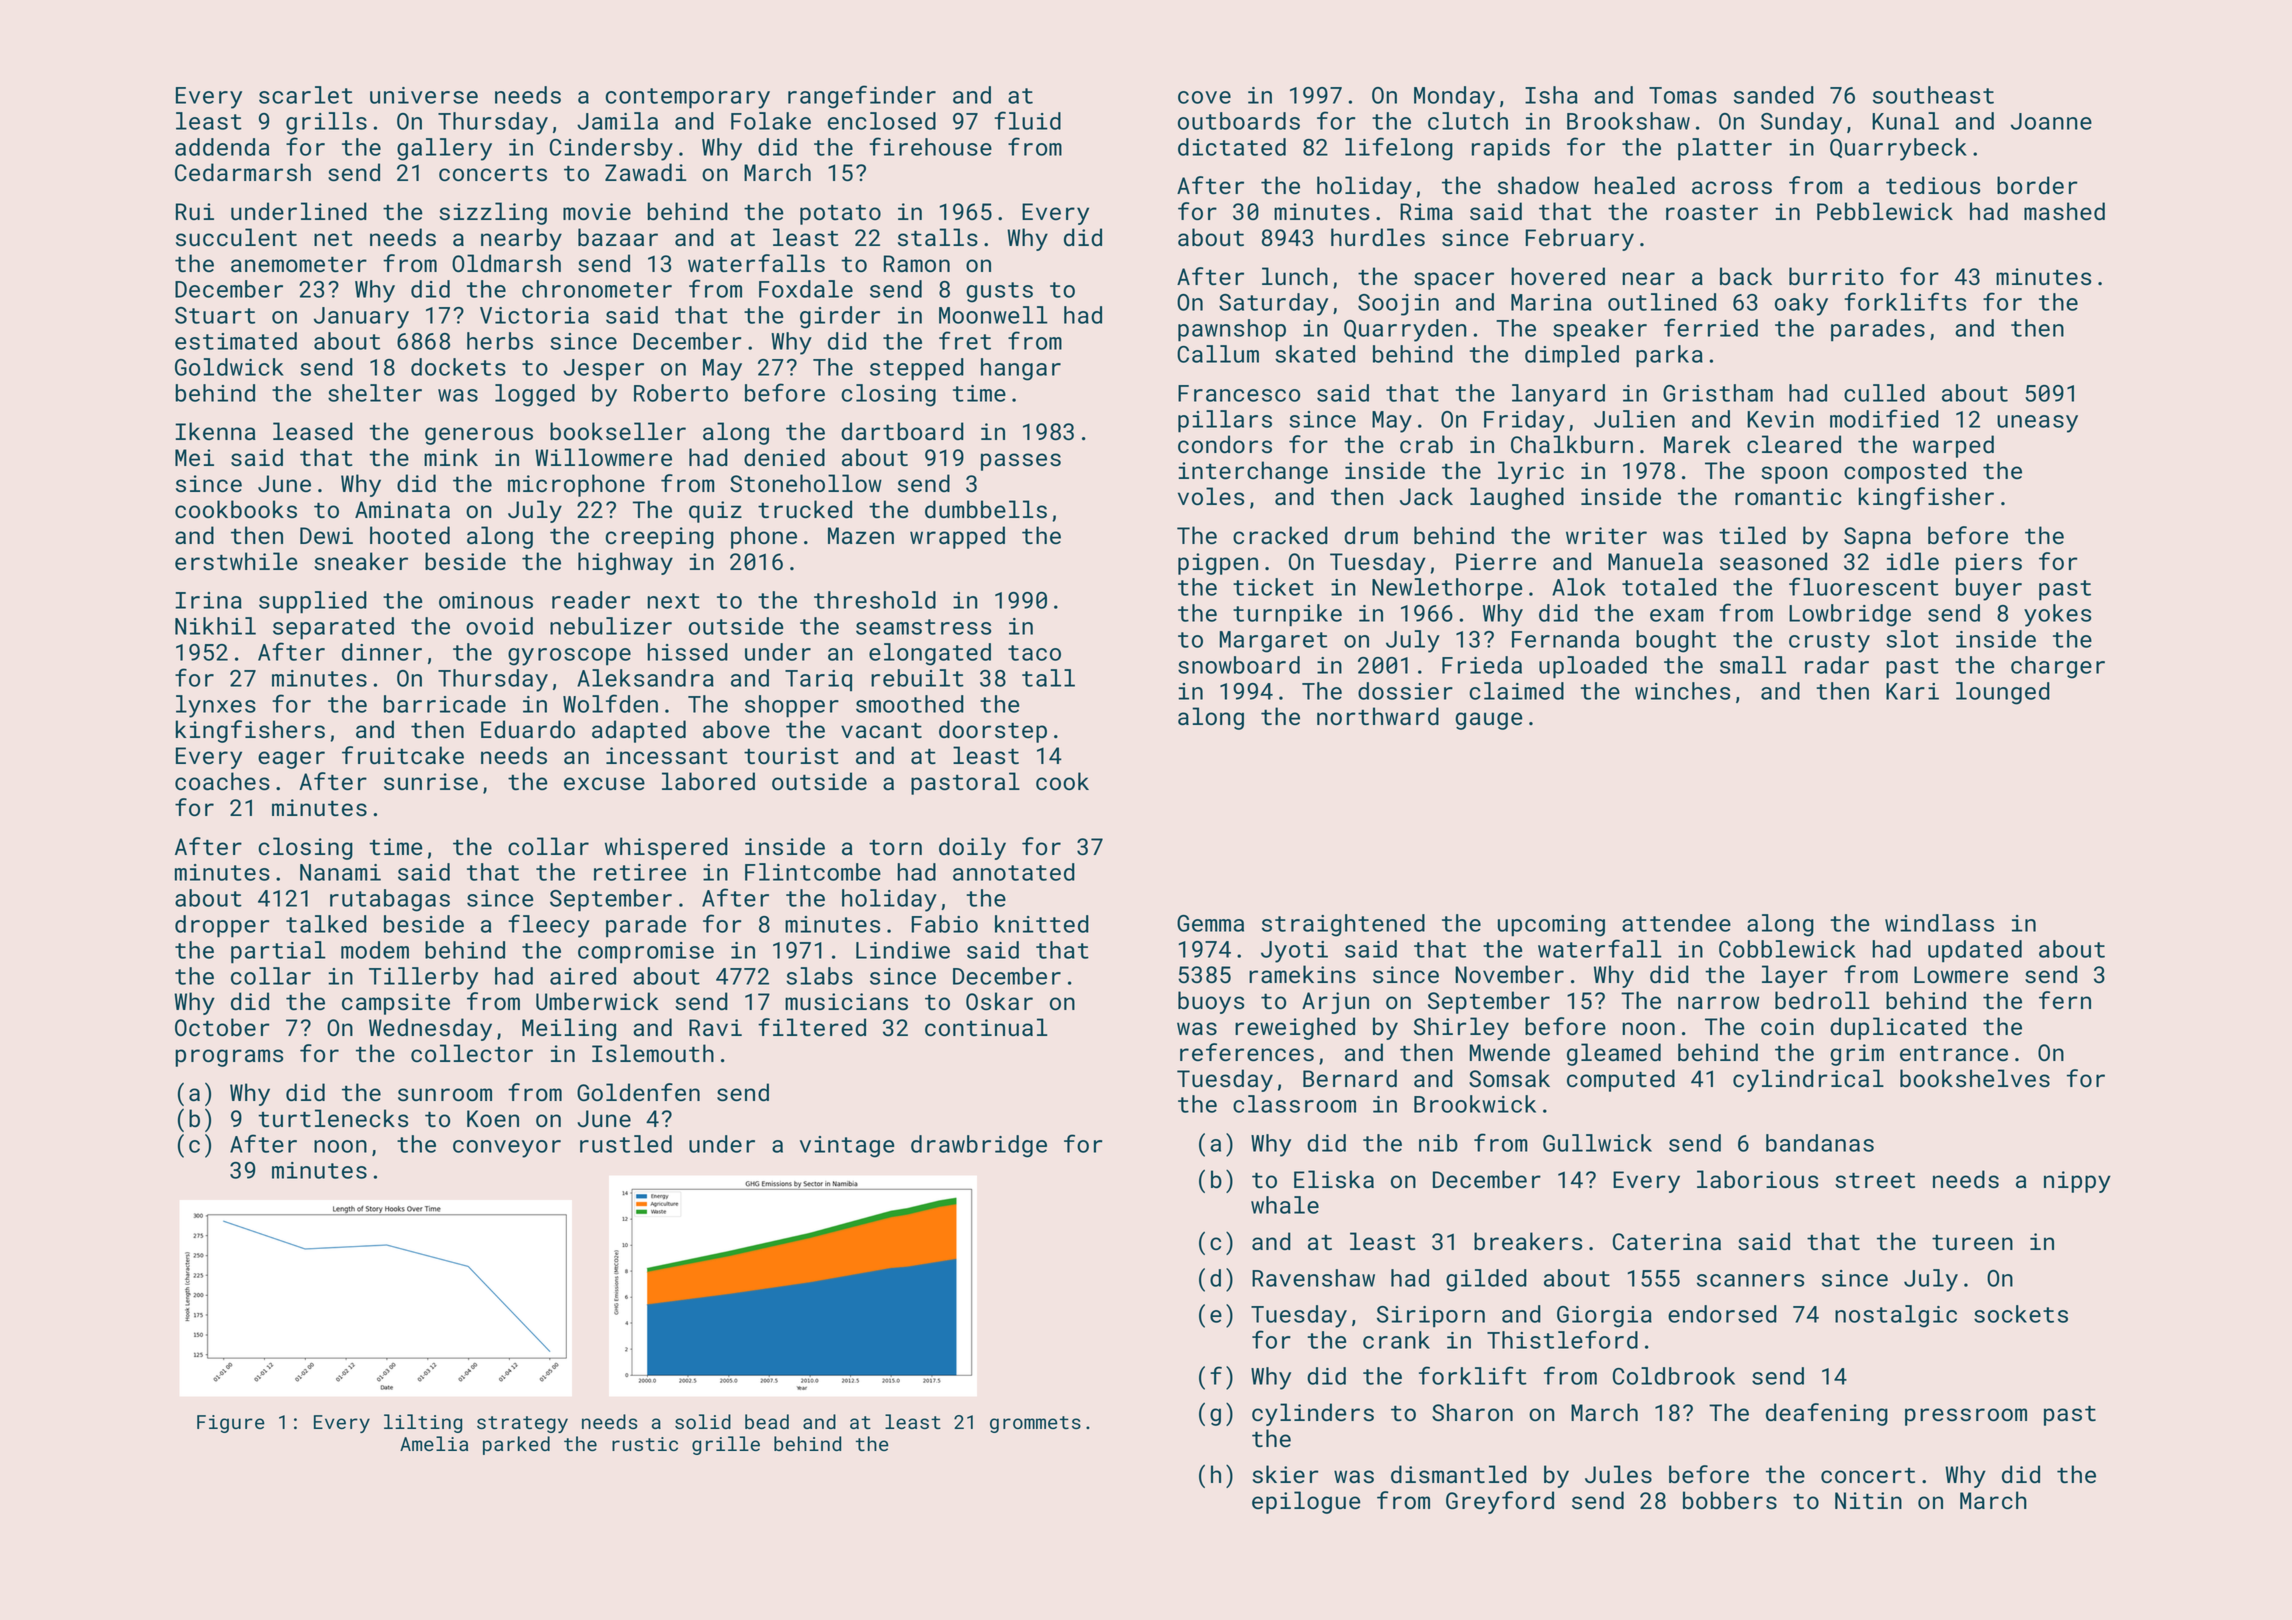 The height and width of the image is (1620, 2292). Describe the element at coordinates (1285, 1474) in the image. I see `skier` at that location.
